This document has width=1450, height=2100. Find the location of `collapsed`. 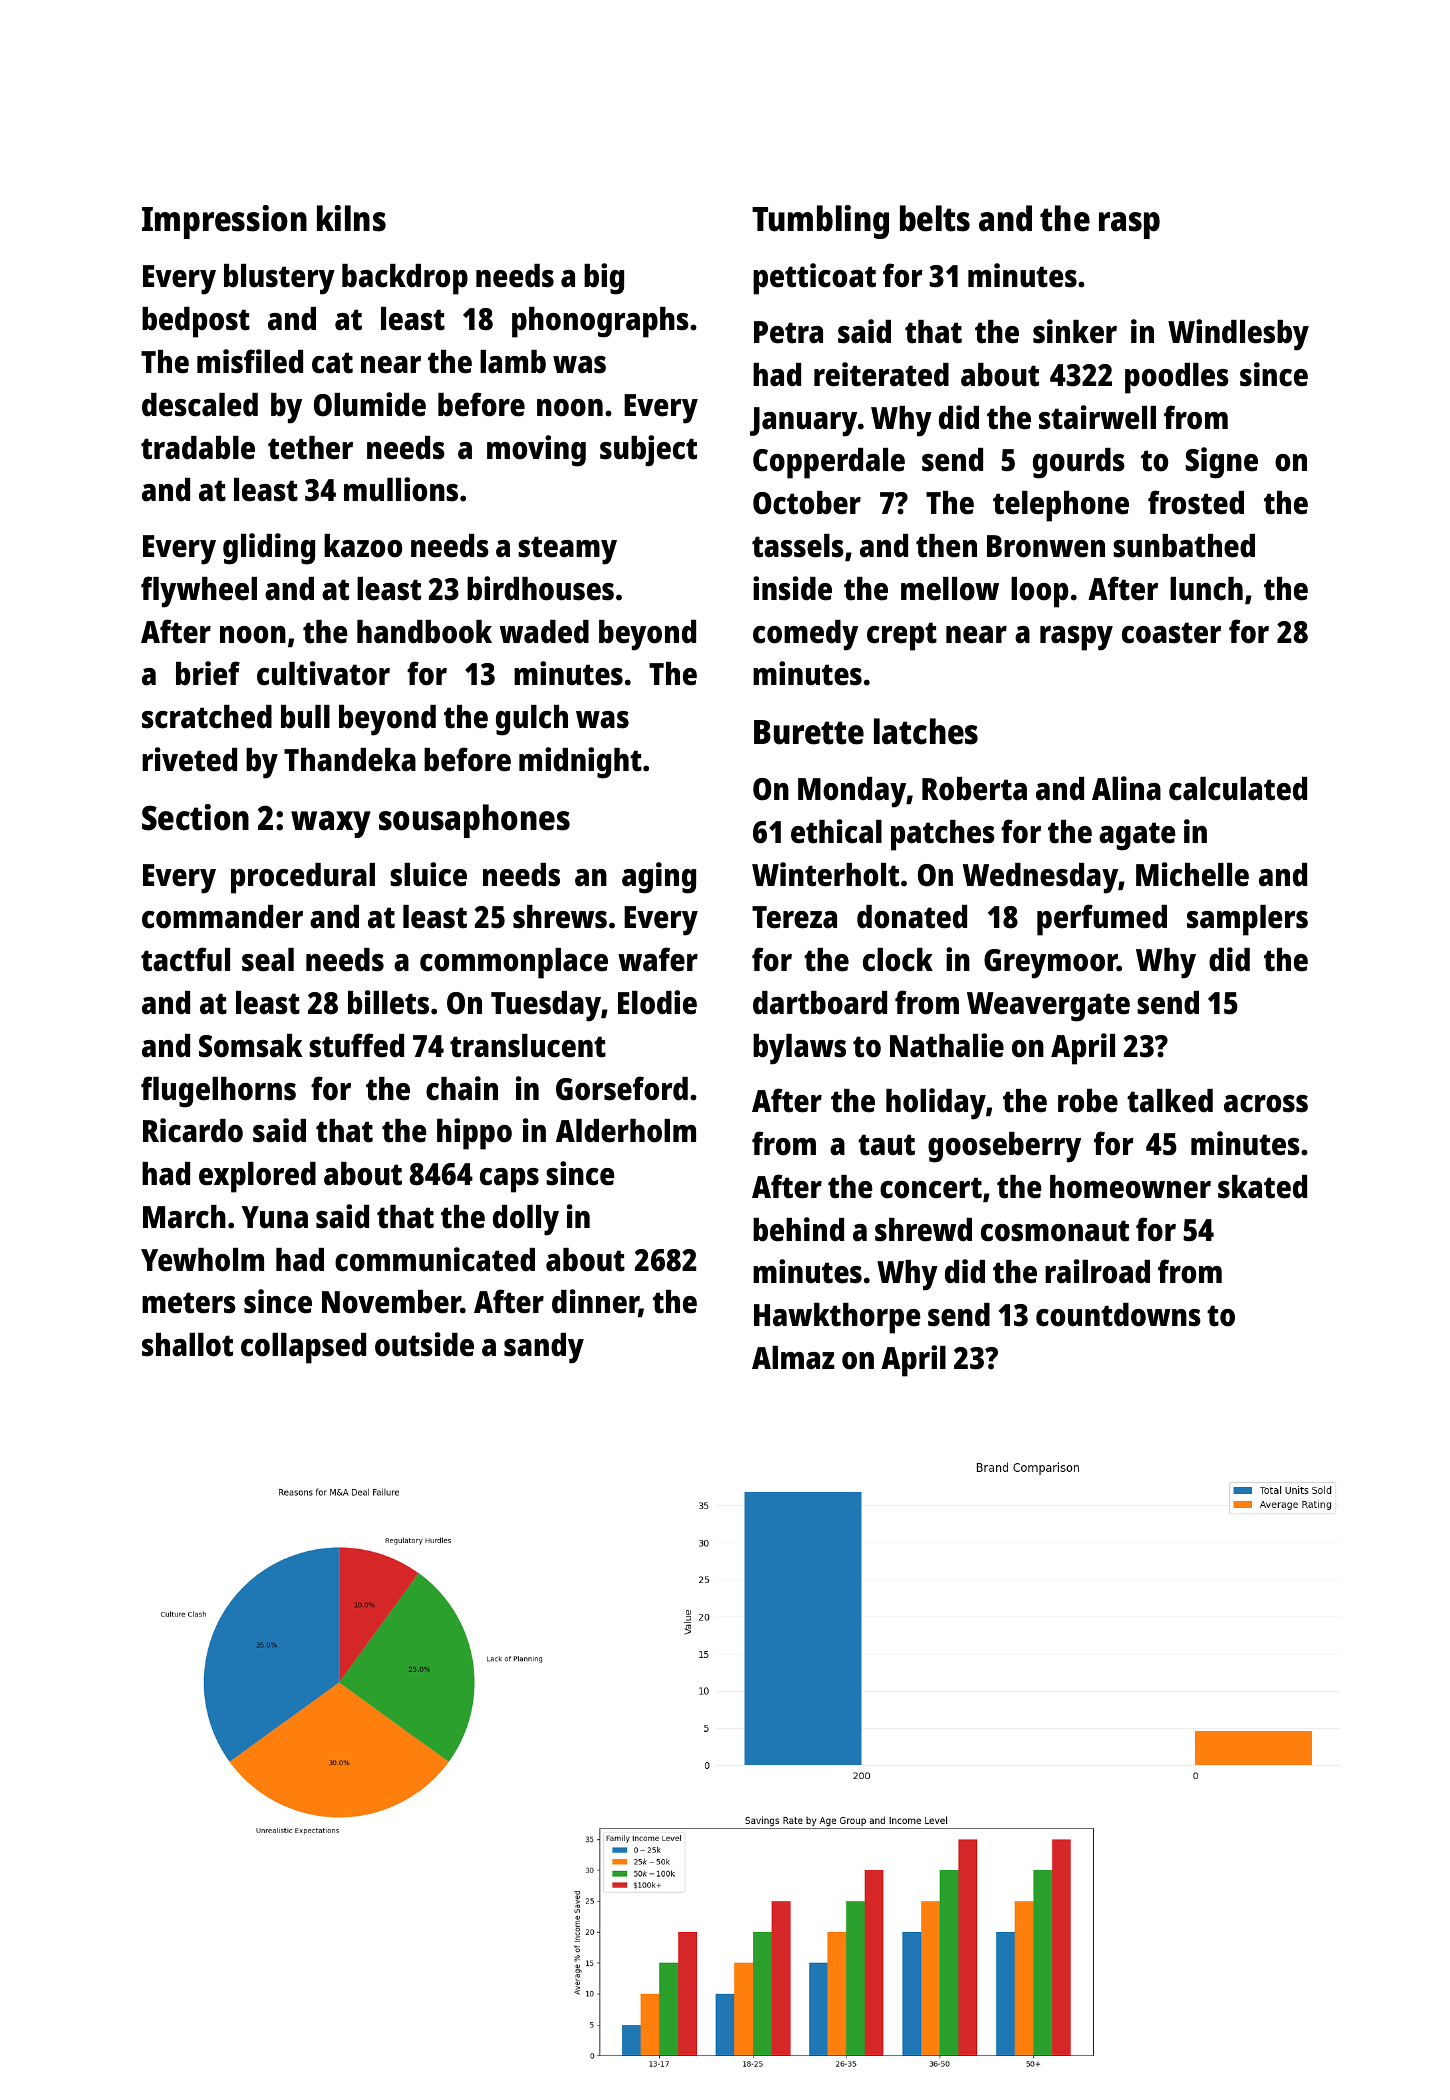

collapsed is located at coordinates (303, 1348).
